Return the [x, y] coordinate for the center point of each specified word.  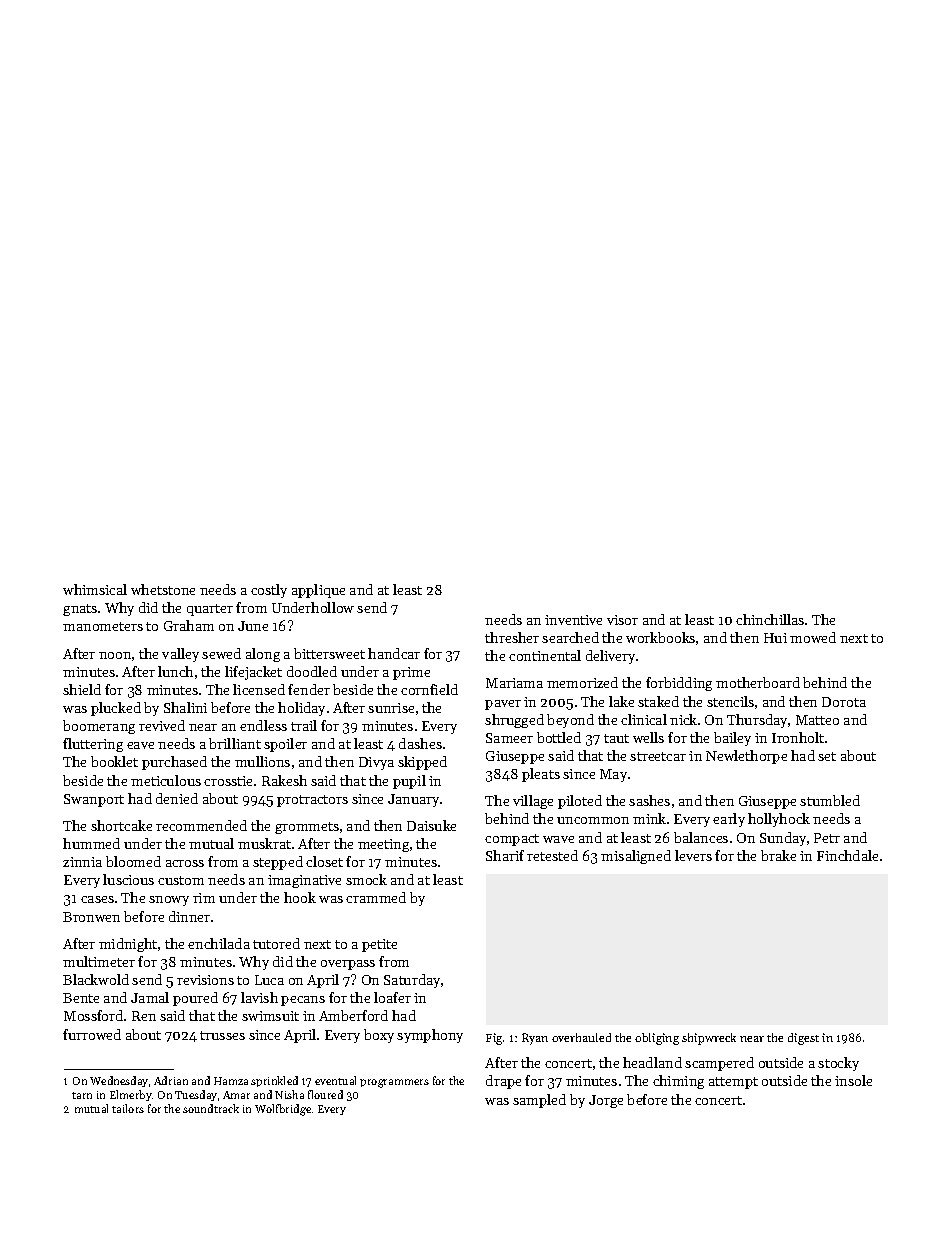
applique [318, 591]
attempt [733, 1083]
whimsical [95, 589]
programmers [394, 1083]
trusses [222, 1035]
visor [622, 620]
